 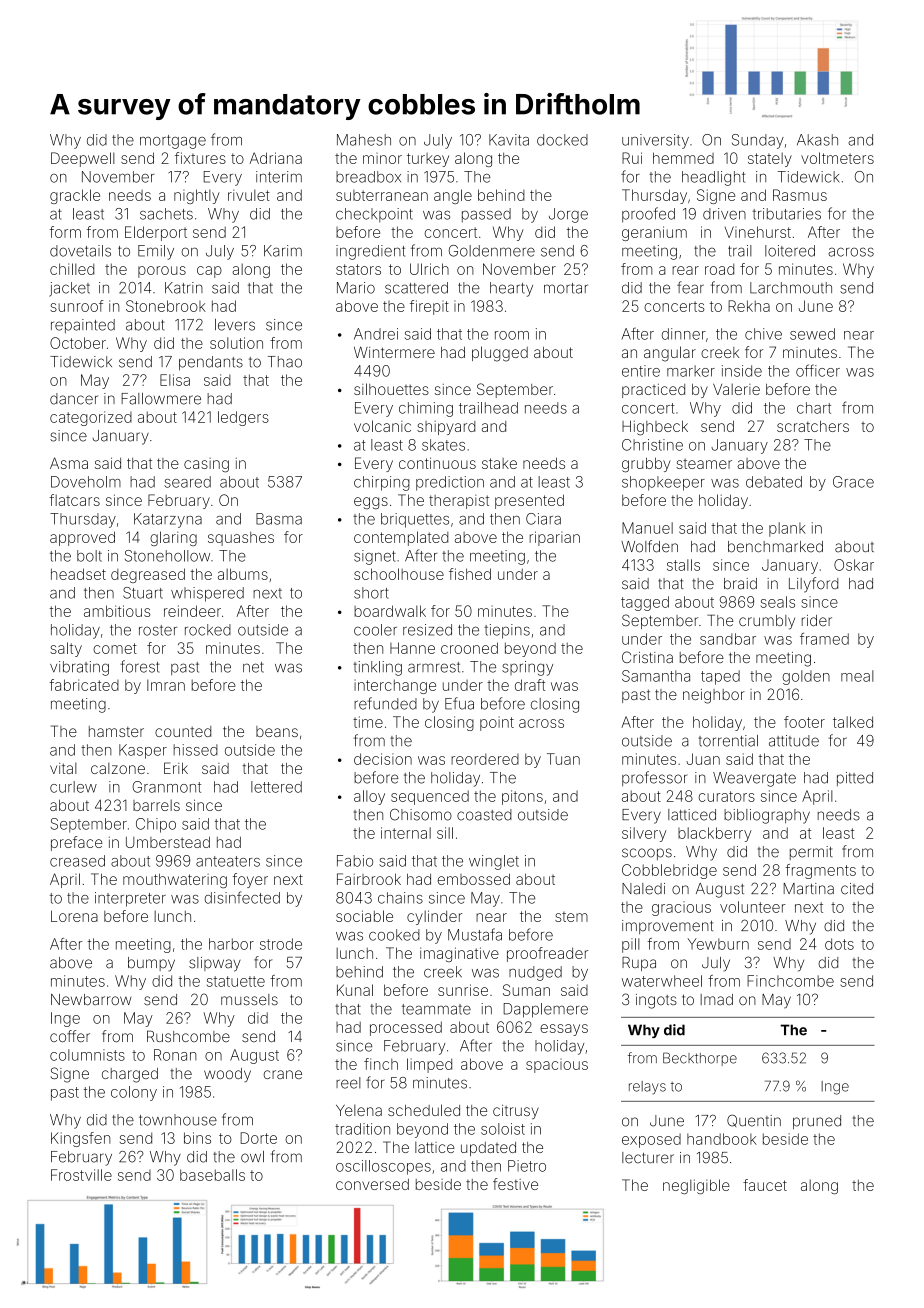 I want to click on Akash, so click(x=817, y=140).
